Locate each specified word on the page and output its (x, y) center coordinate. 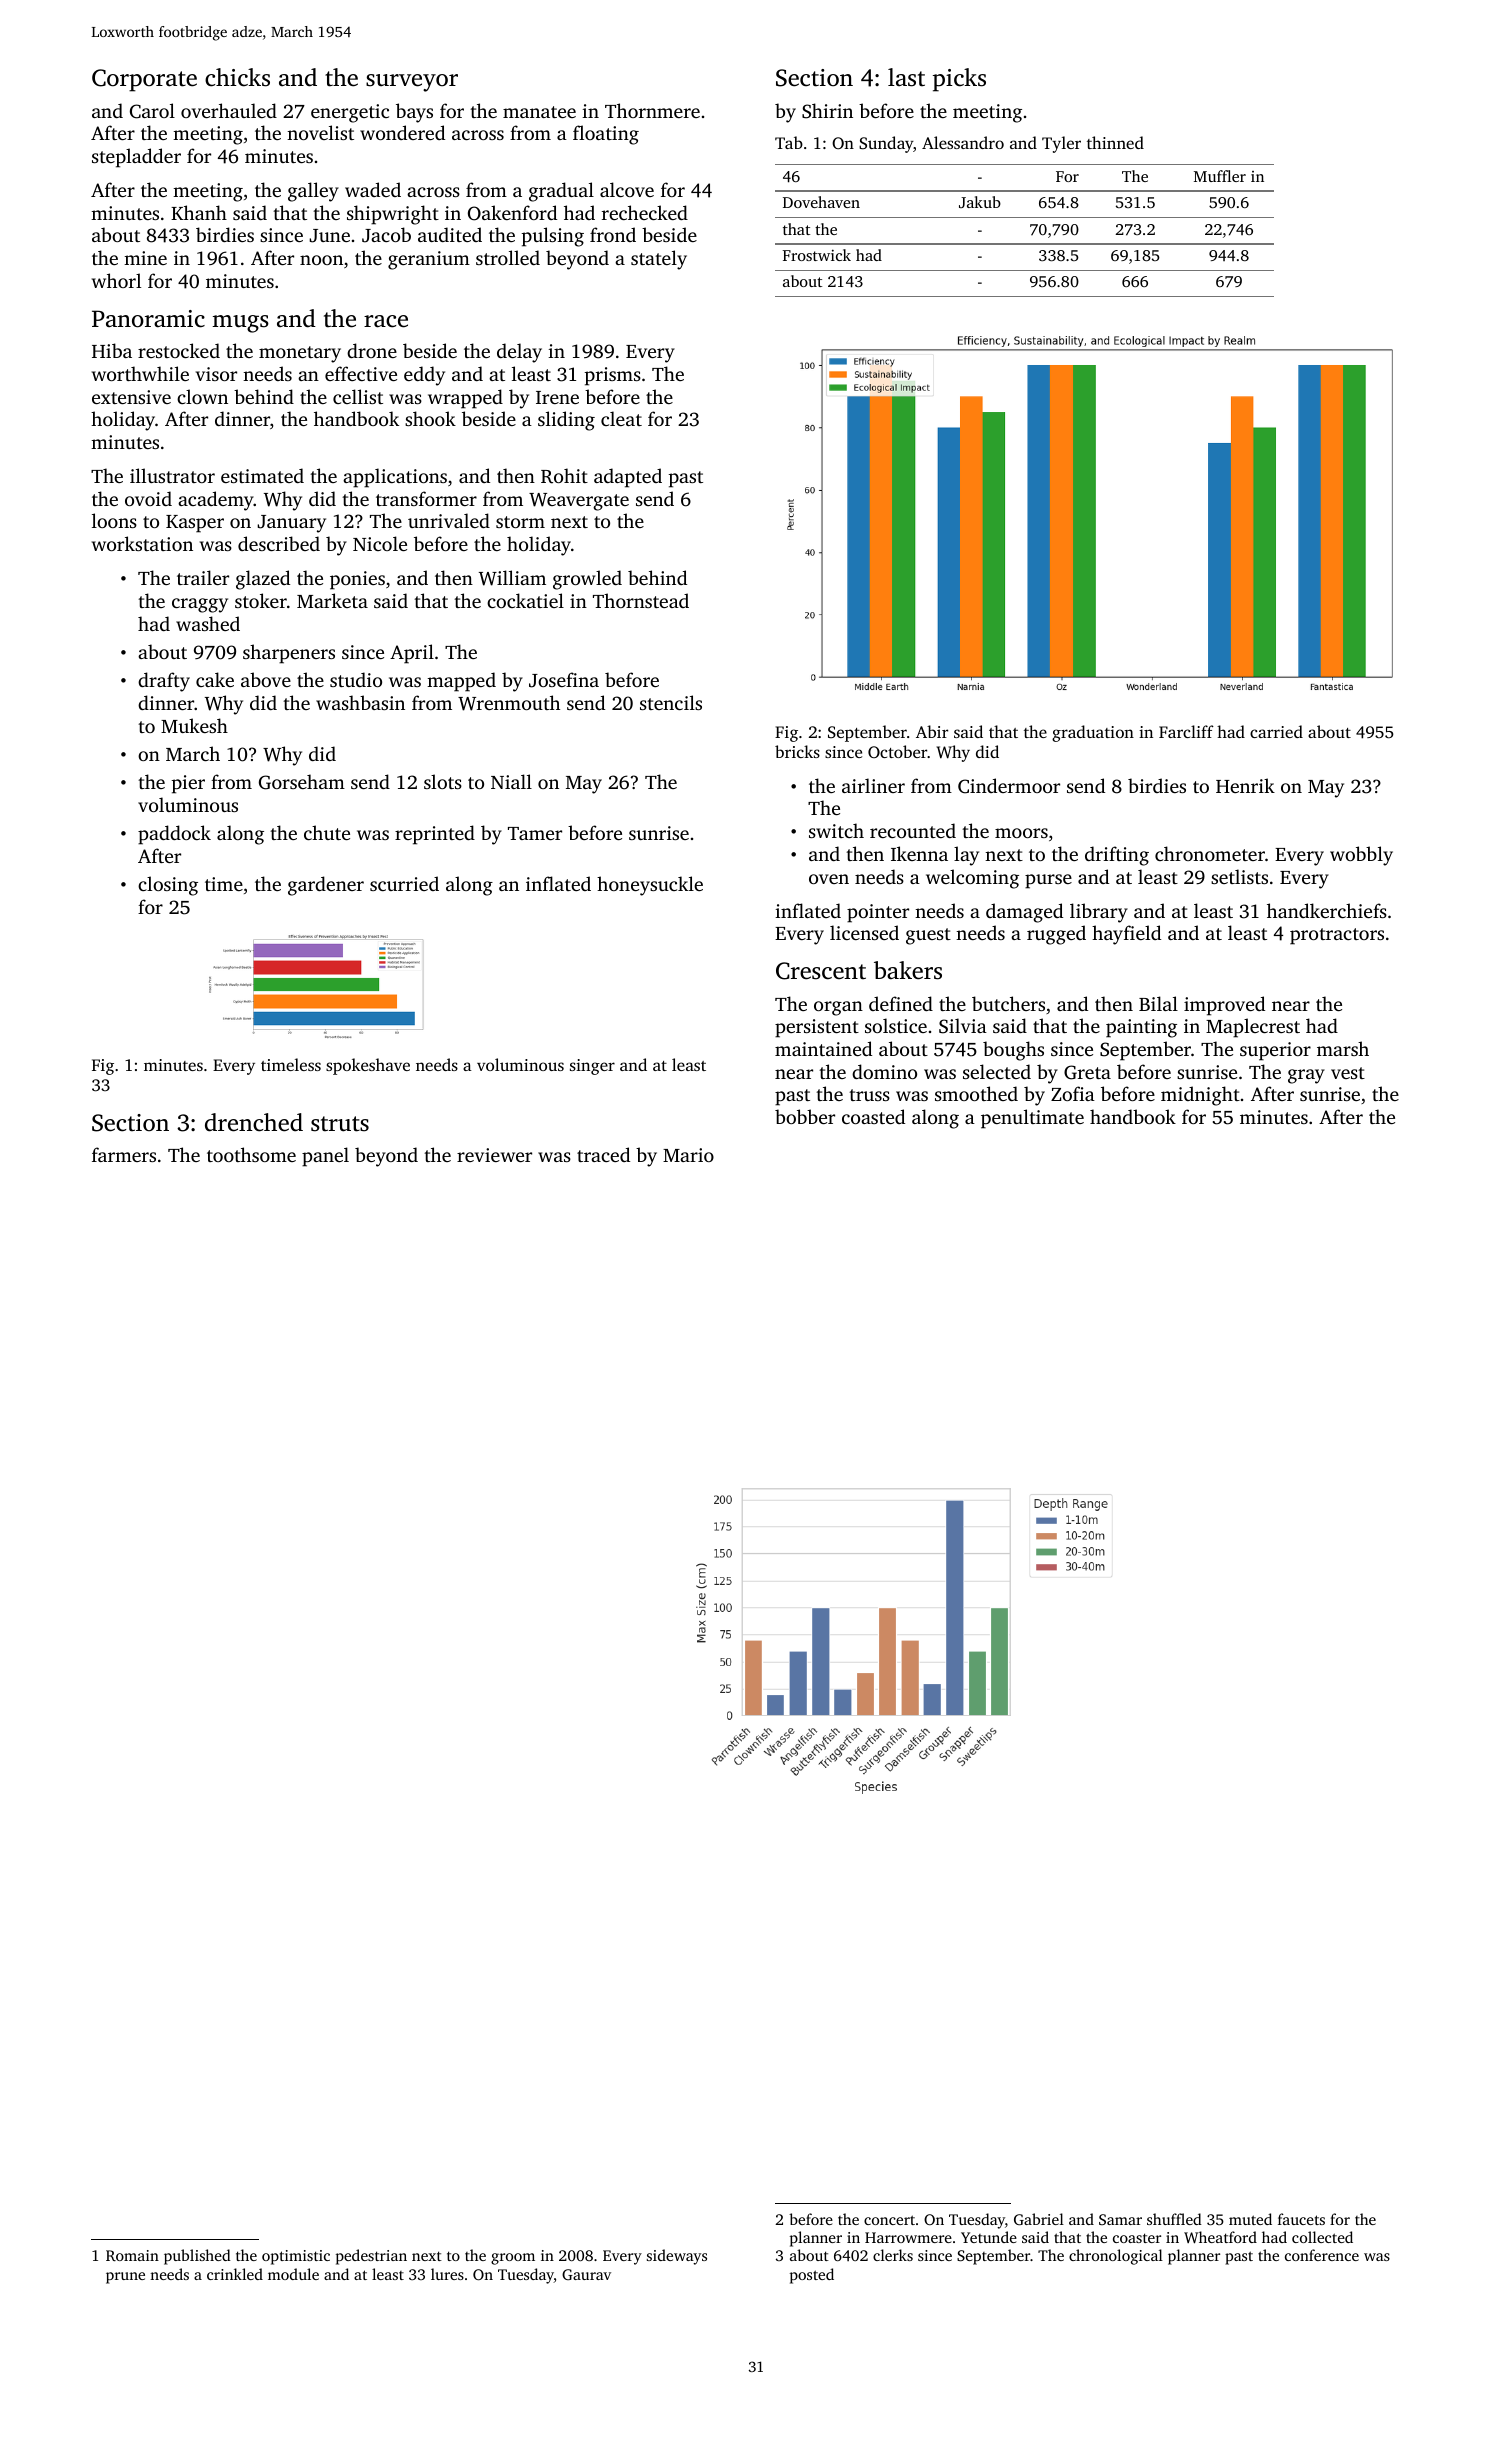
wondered (402, 132)
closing (168, 886)
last (906, 77)
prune (125, 2278)
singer (592, 1067)
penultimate (1032, 1119)
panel (325, 1157)
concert (889, 2220)
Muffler (1220, 176)
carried (1276, 731)
